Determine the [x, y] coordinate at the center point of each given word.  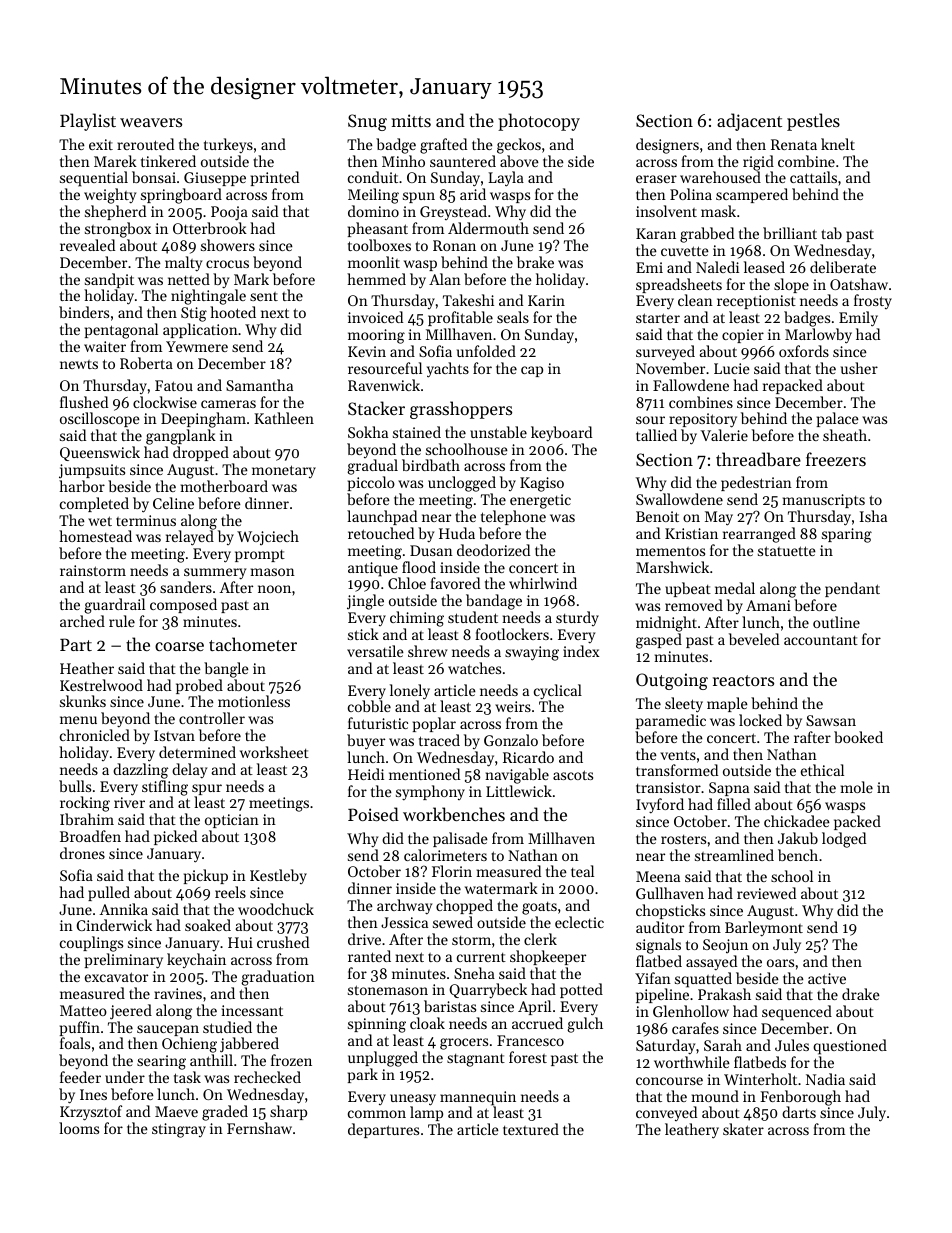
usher [859, 368]
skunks [83, 701]
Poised [373, 814]
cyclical [558, 692]
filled [734, 804]
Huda [457, 533]
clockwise [165, 402]
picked [175, 837]
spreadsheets [679, 285]
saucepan [168, 1030]
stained [417, 432]
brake [535, 262]
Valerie [724, 435]
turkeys [228, 146]
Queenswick [100, 453]
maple [727, 704]
